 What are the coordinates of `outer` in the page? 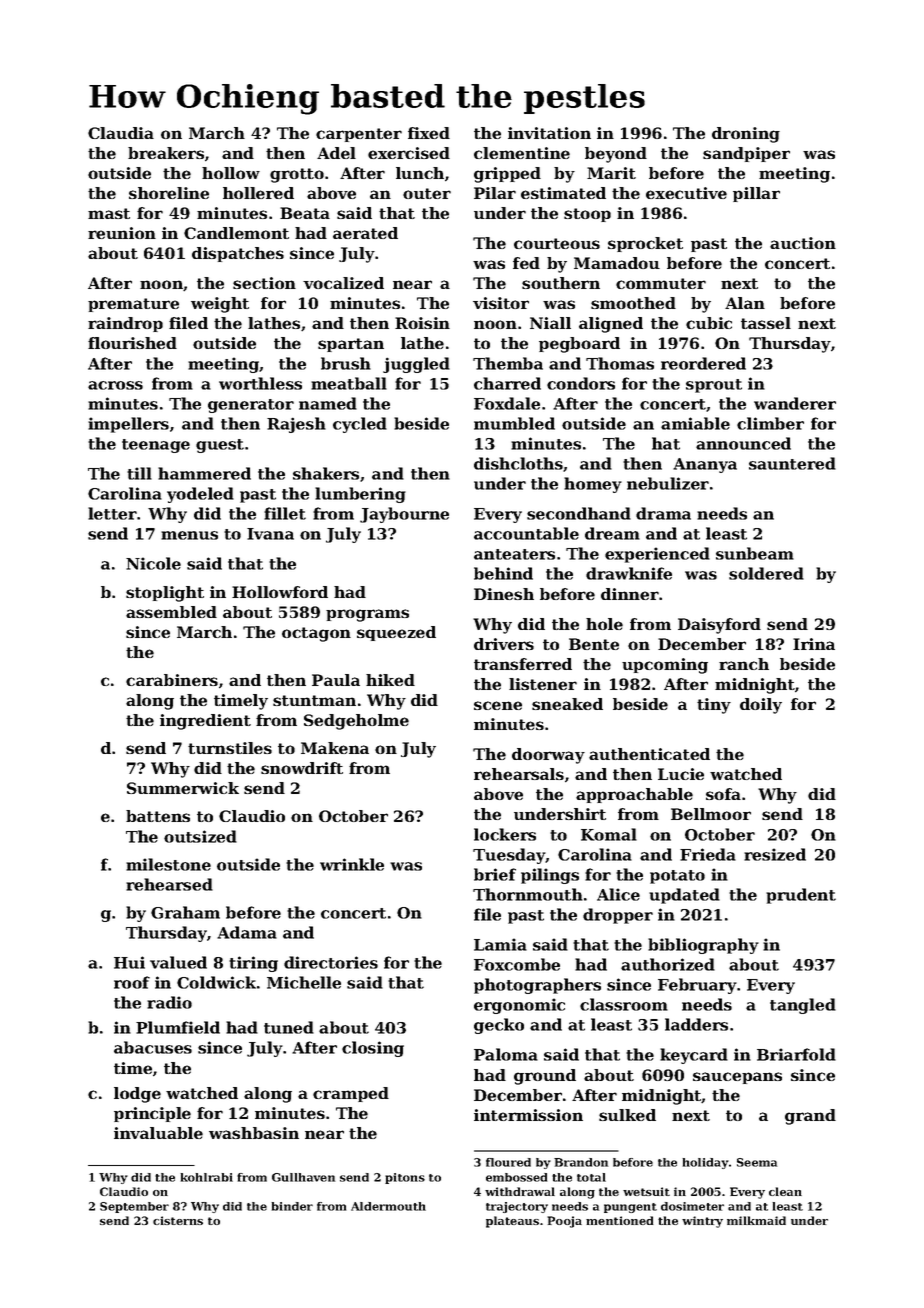 It's located at (427, 193).
